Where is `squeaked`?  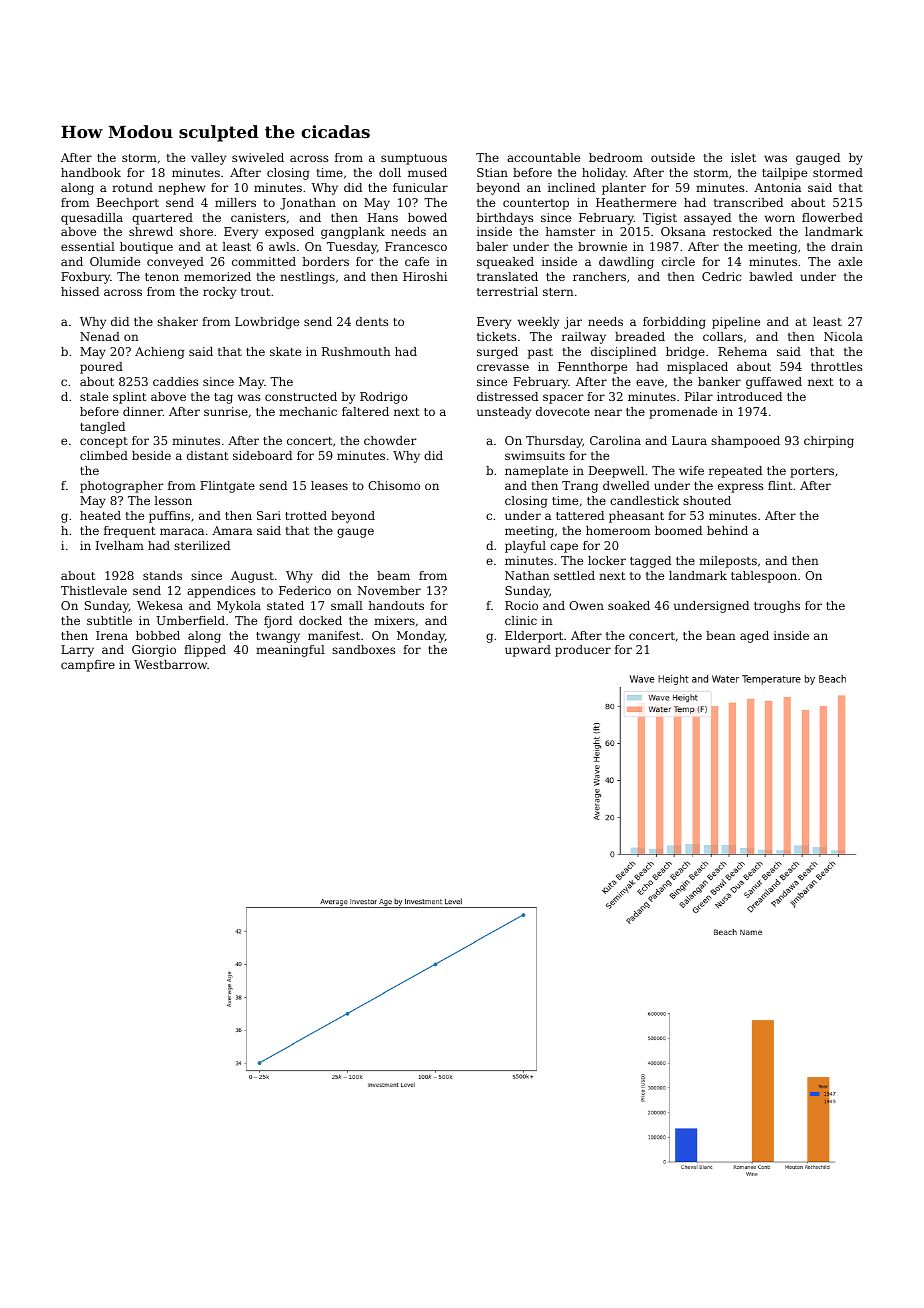 squeaked is located at coordinates (505, 263).
